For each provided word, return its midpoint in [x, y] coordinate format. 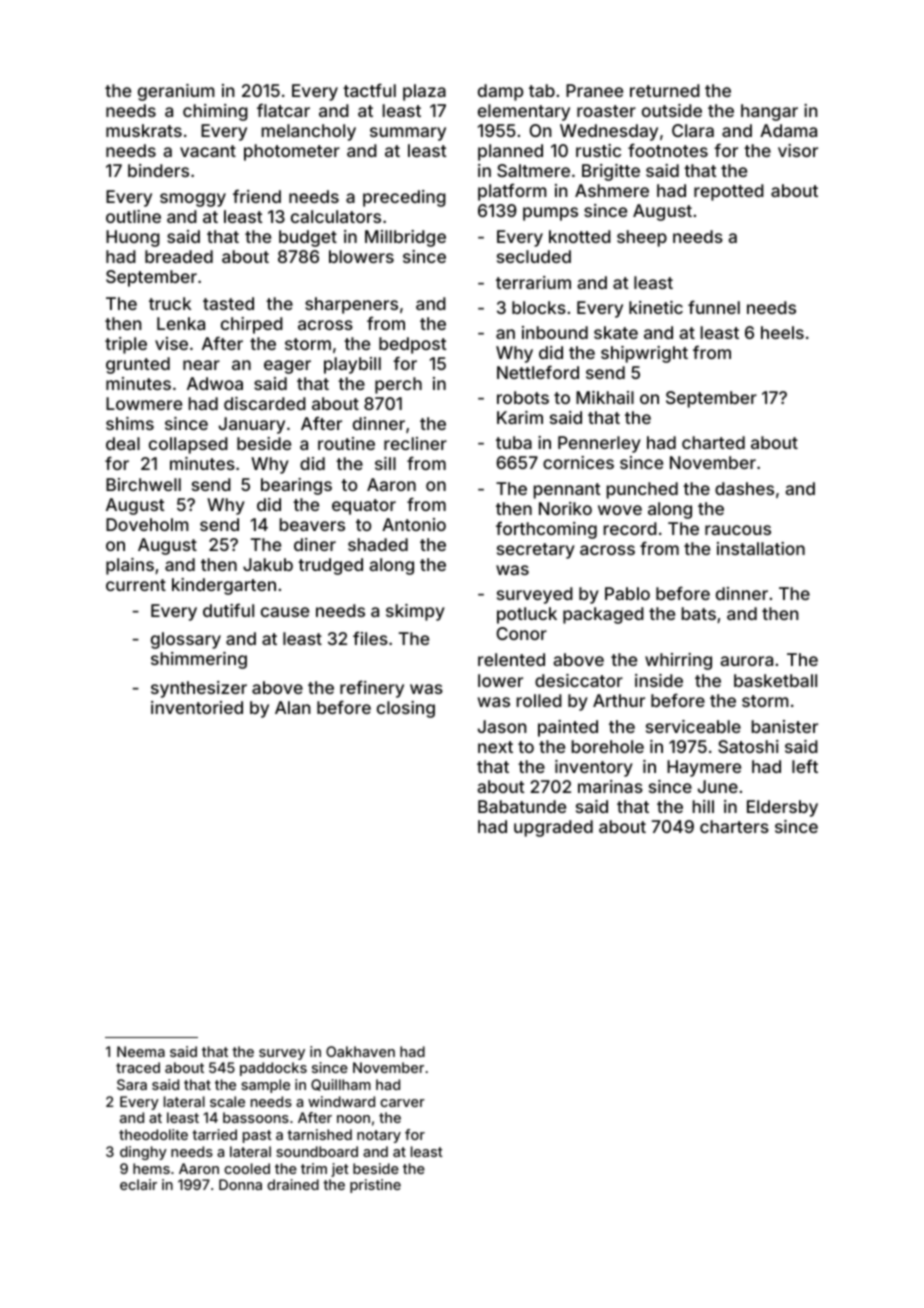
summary [408, 134]
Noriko [565, 508]
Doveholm [147, 524]
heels [782, 332]
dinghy [143, 1153]
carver [402, 1103]
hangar [769, 112]
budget [308, 238]
